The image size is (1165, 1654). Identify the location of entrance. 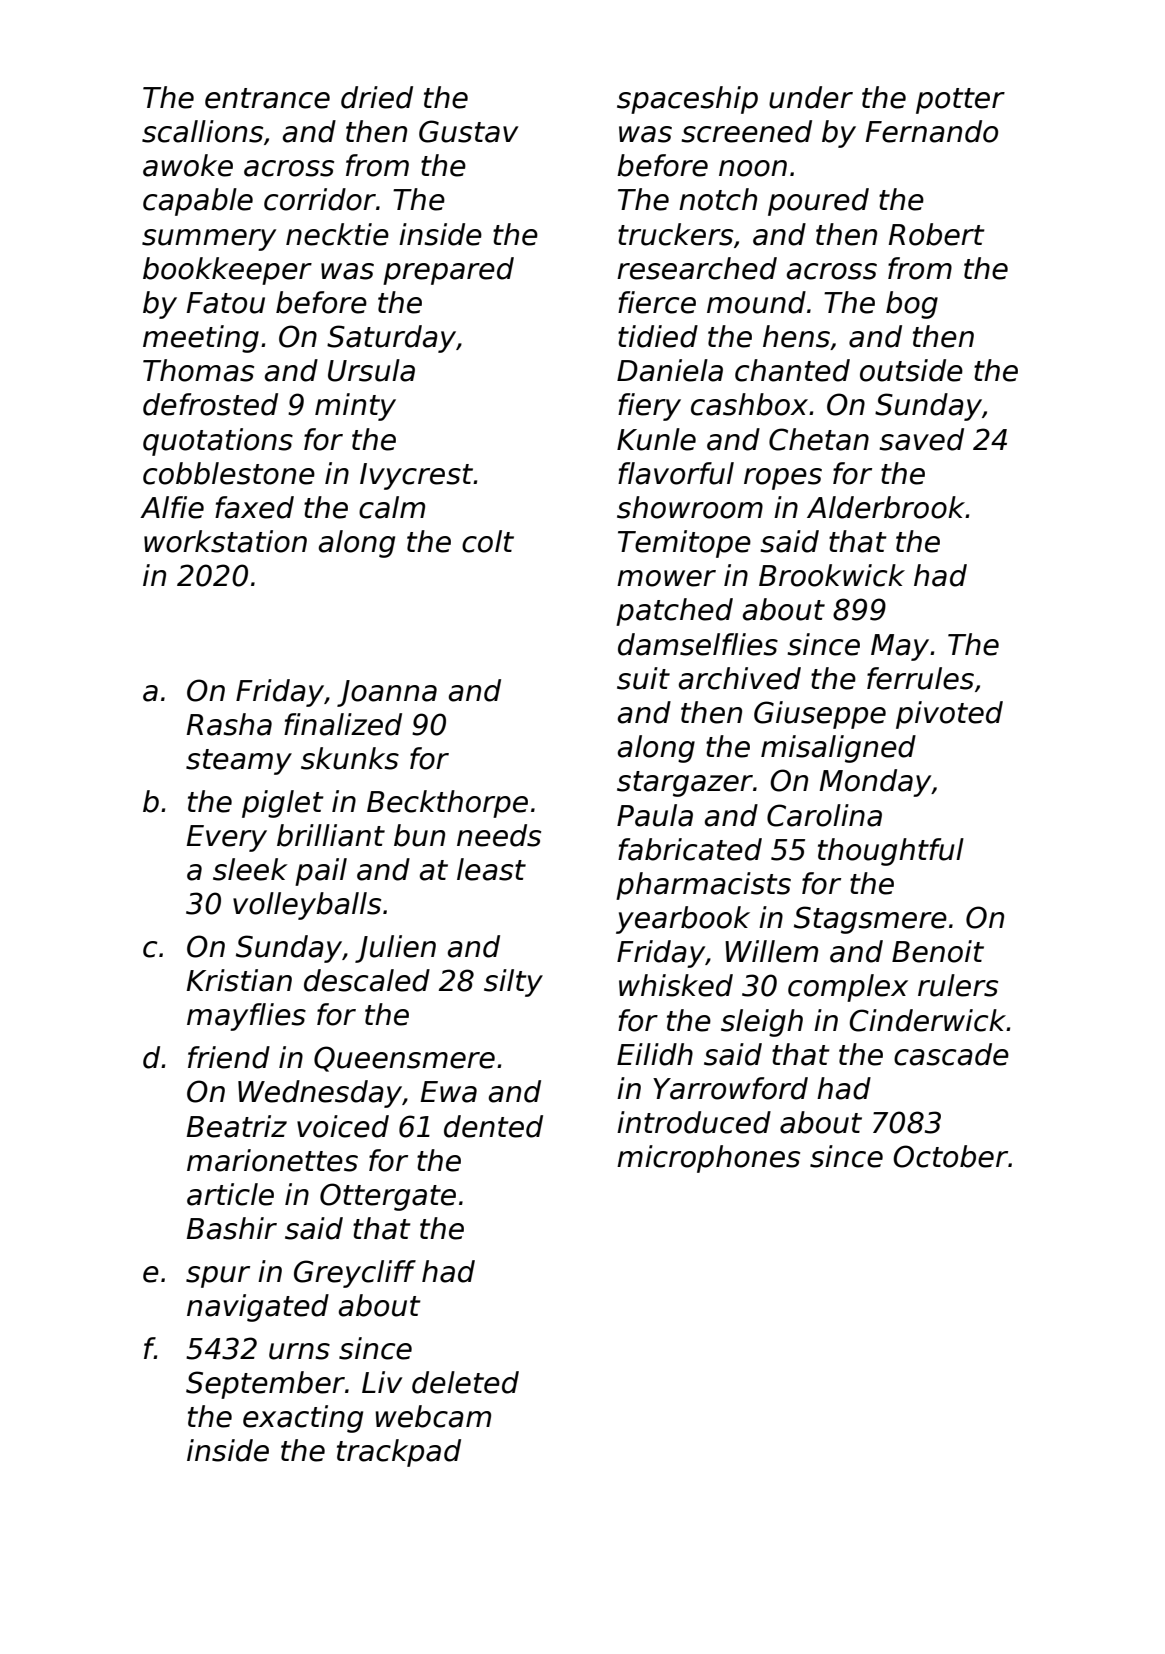
(267, 98).
